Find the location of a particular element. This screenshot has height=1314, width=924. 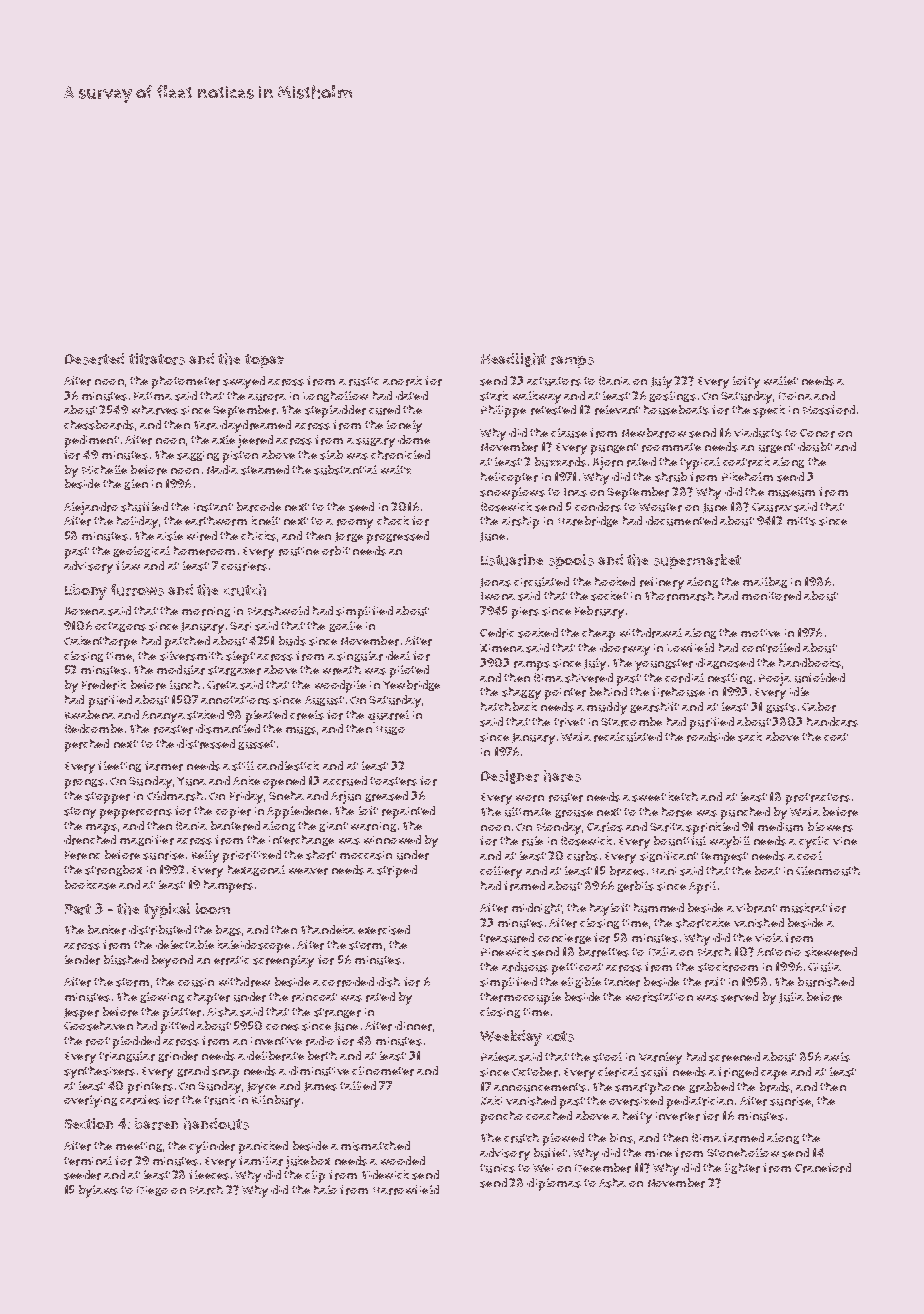

silversmith is located at coordinates (191, 656).
